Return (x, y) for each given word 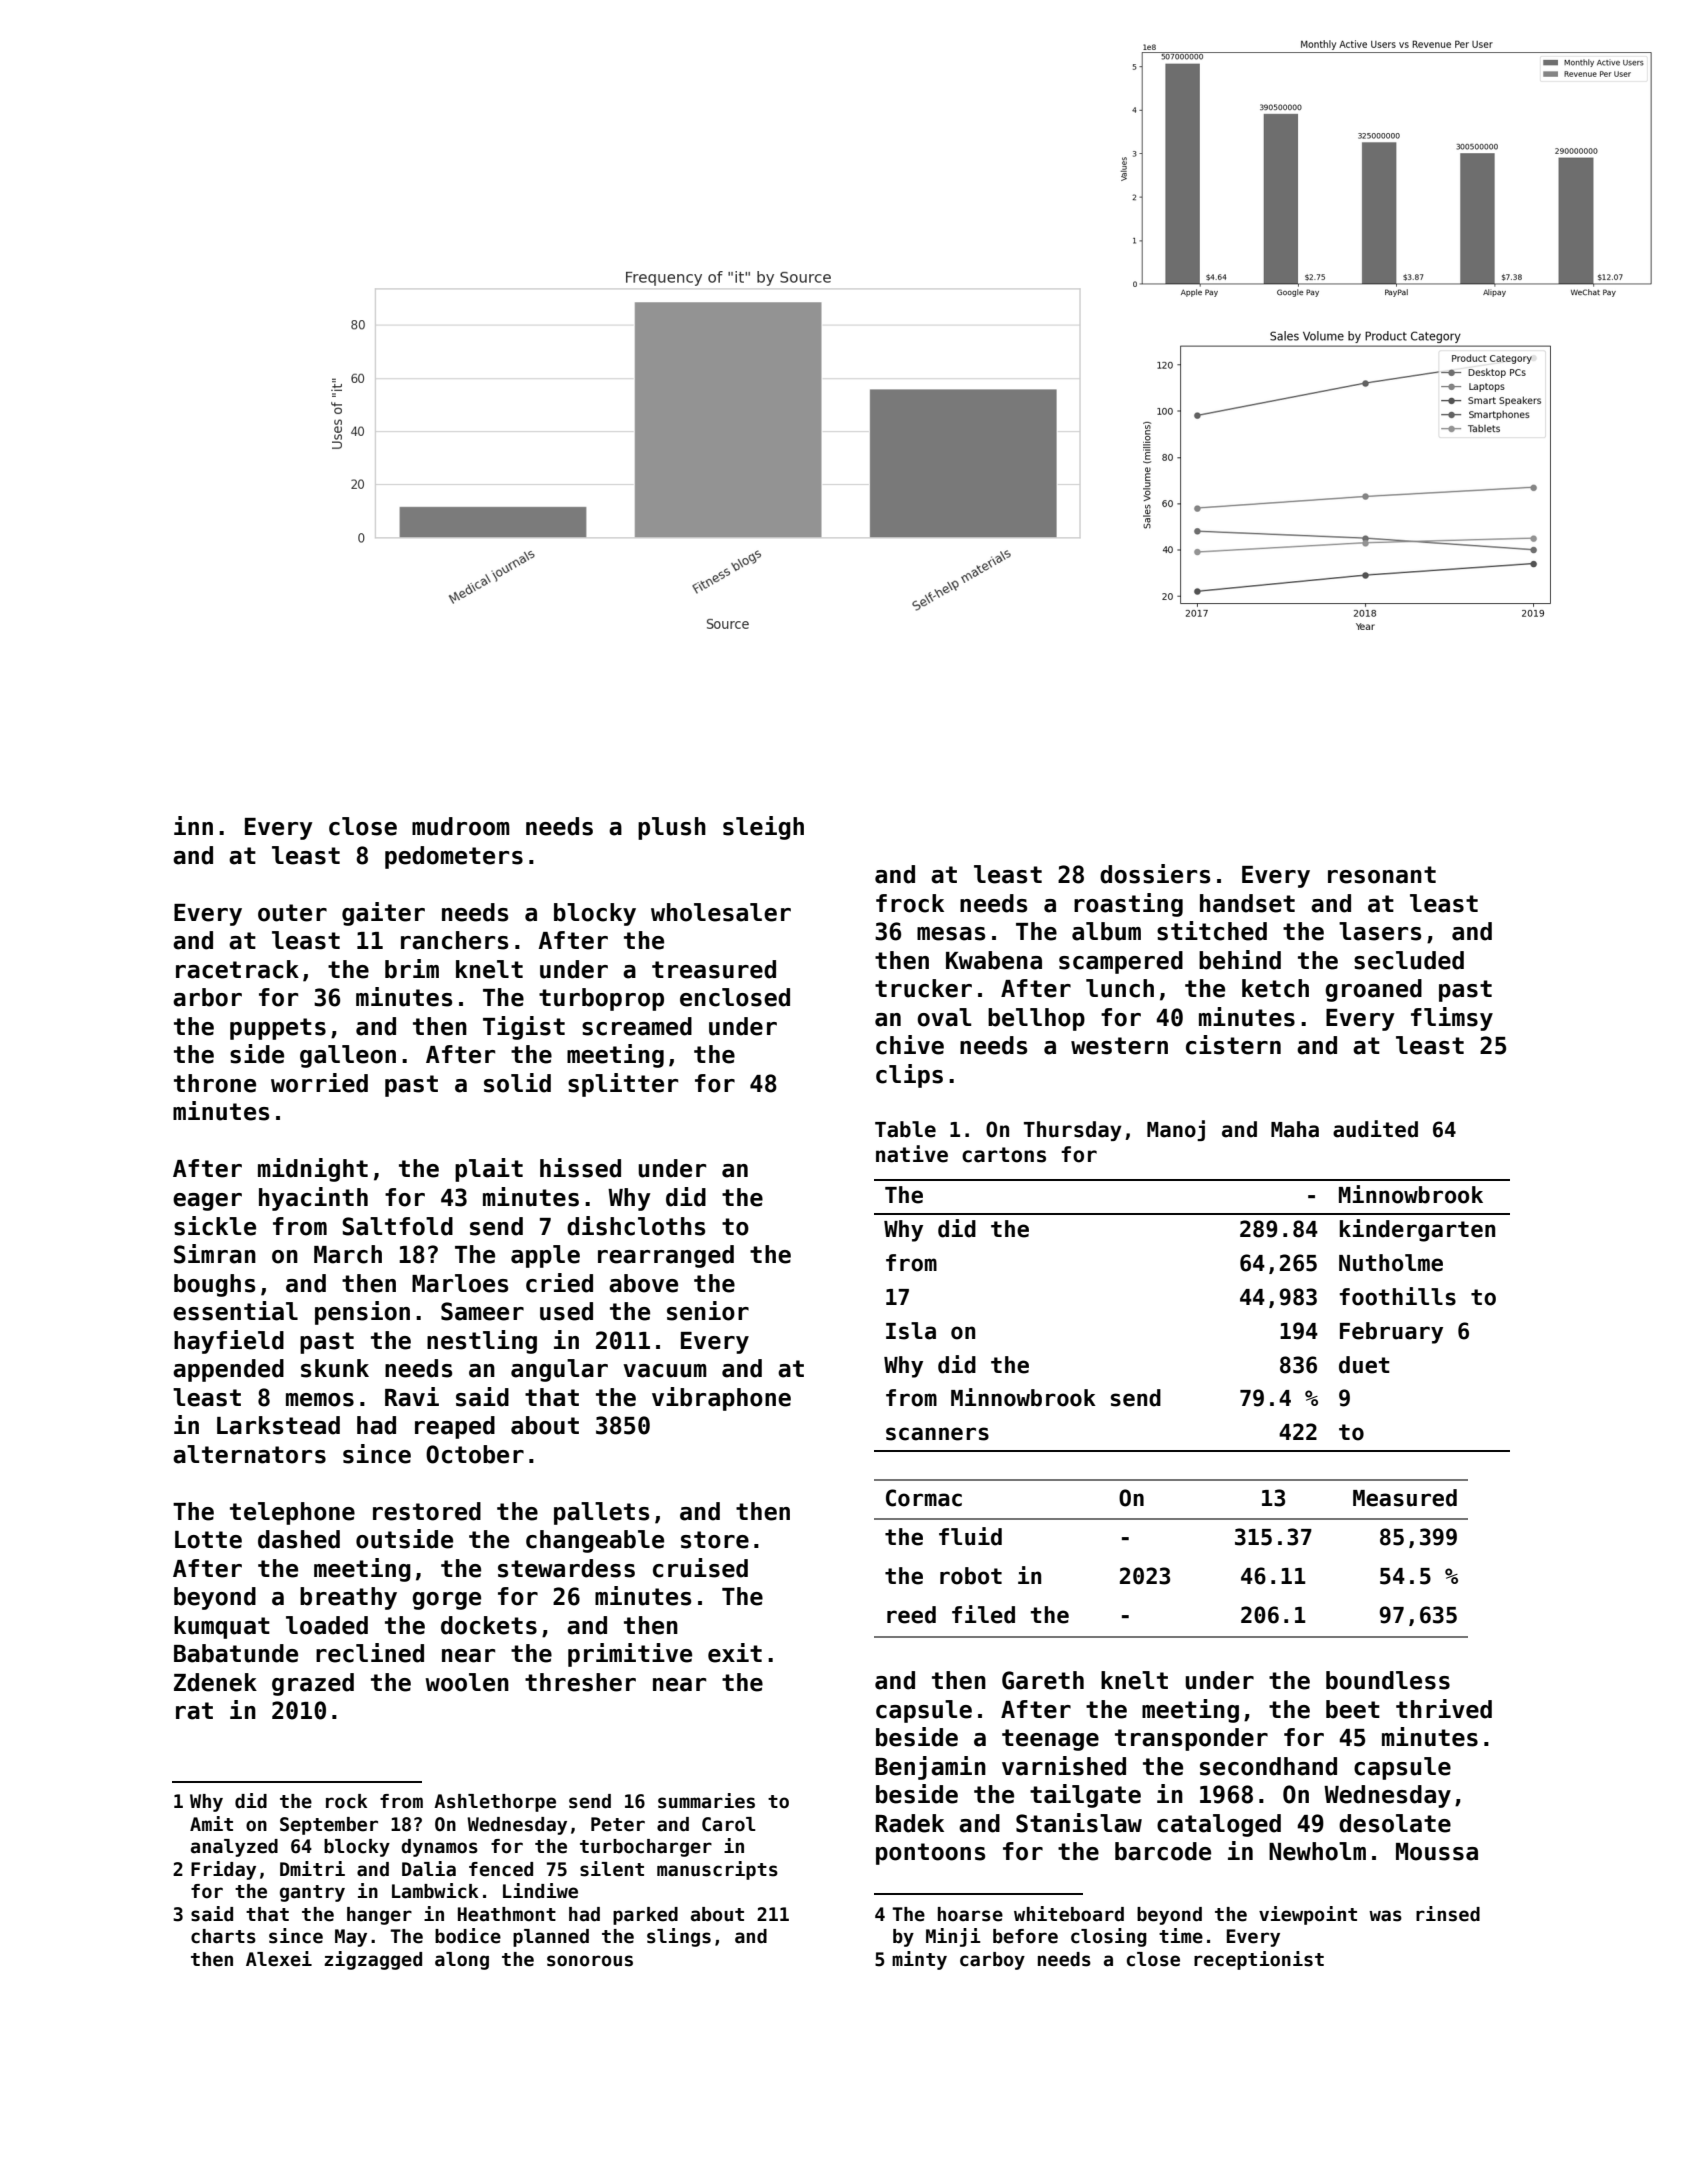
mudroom (461, 826)
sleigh (763, 828)
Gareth (1043, 1680)
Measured (1405, 1498)
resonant (1382, 875)
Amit (211, 1823)
